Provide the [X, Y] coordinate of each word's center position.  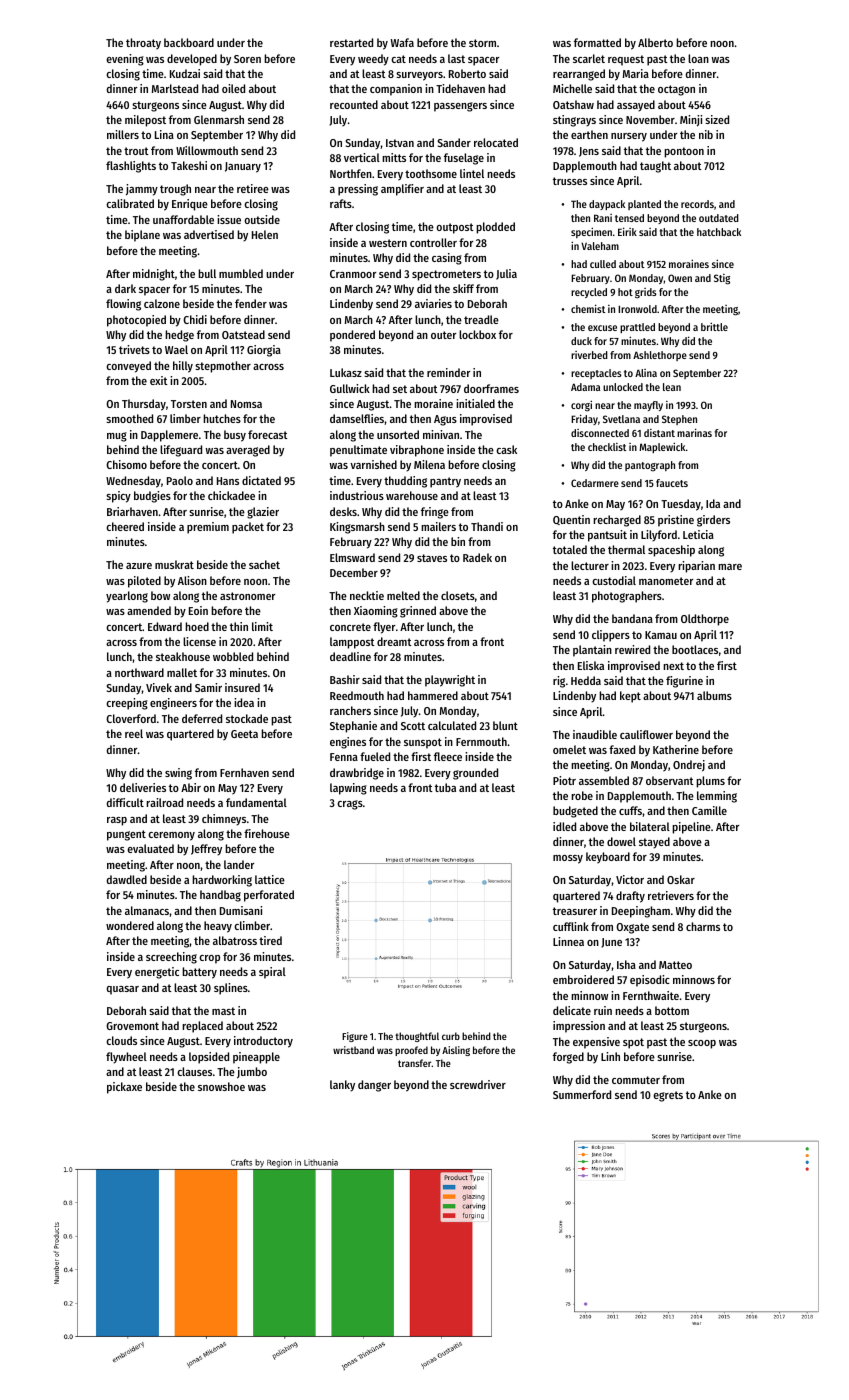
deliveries [143, 787]
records [697, 204]
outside [262, 219]
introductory [263, 1042]
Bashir [345, 679]
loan [698, 58]
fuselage [464, 159]
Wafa [402, 42]
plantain [592, 651]
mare [730, 567]
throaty [143, 44]
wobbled [233, 656]
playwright [450, 681]
